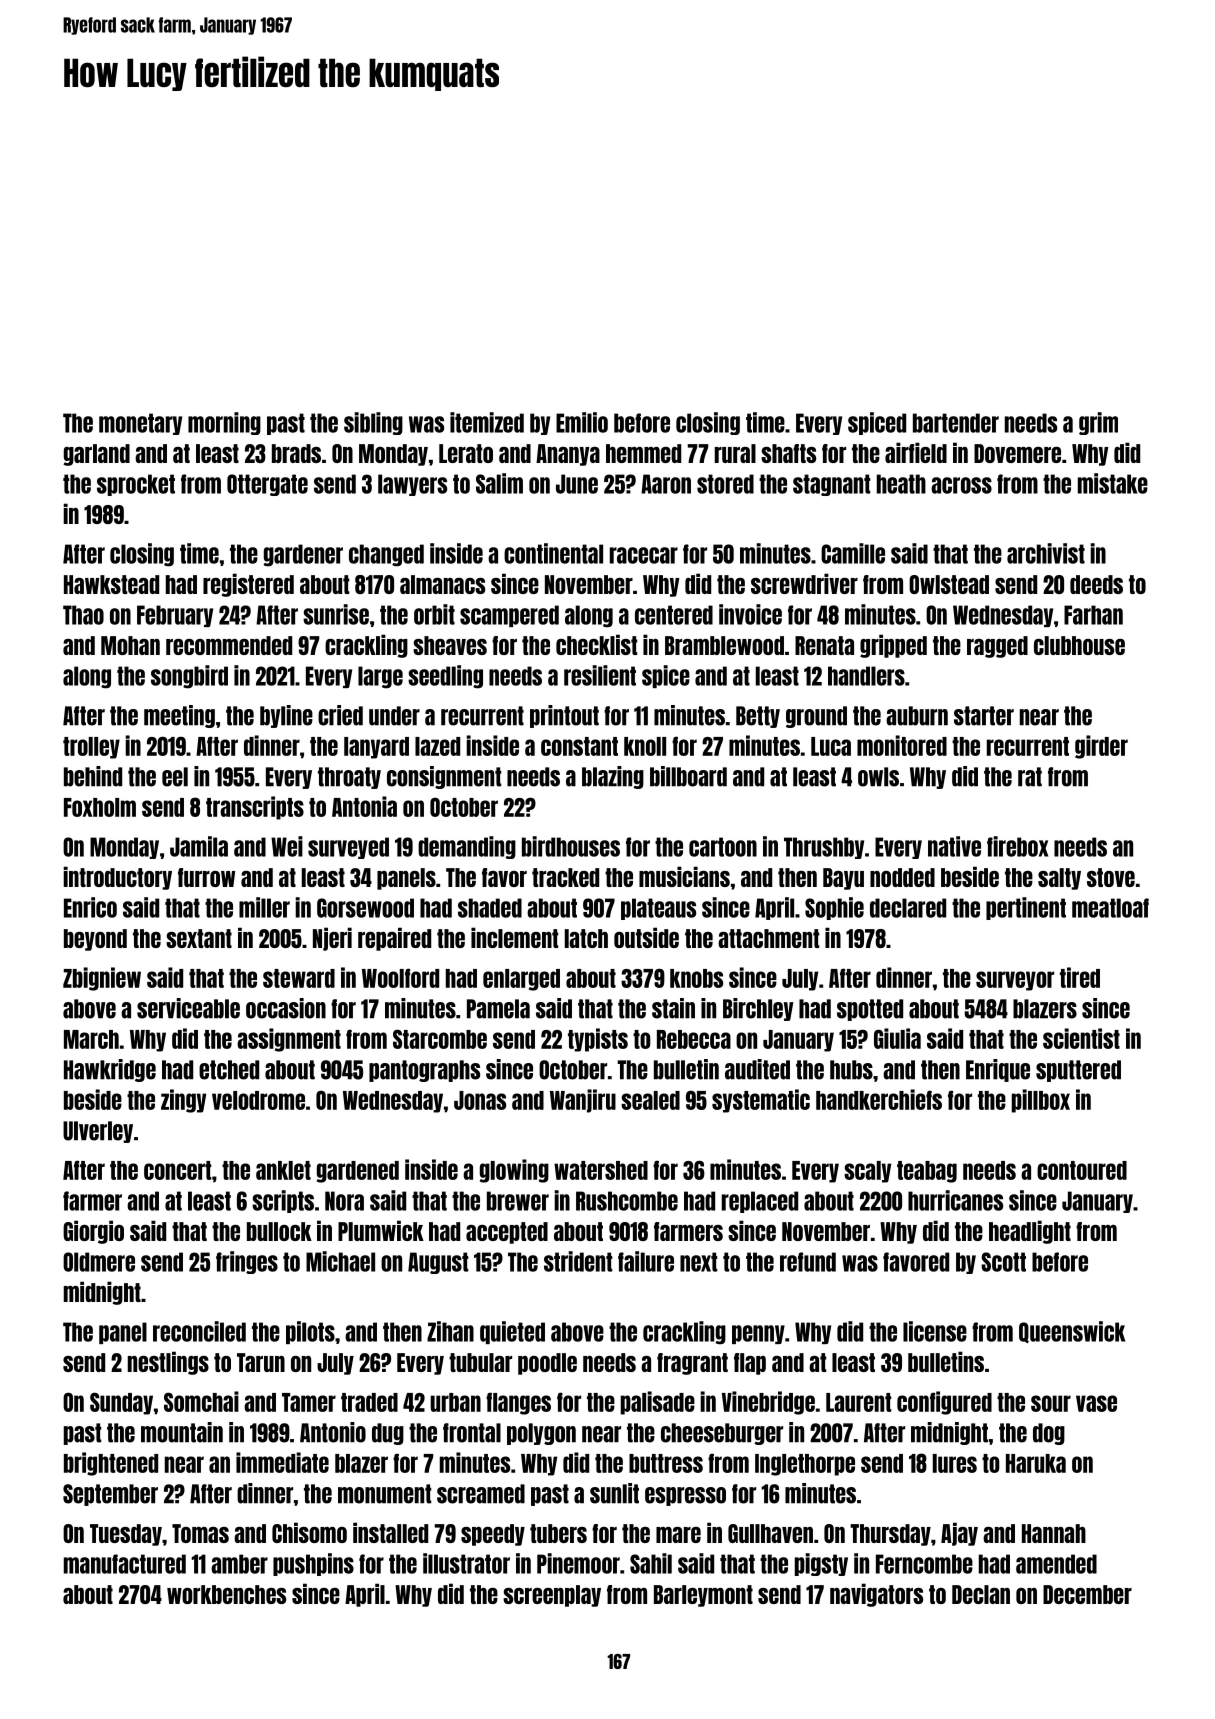 This screenshot has height=1719, width=1215. I want to click on introductory, so click(117, 878).
